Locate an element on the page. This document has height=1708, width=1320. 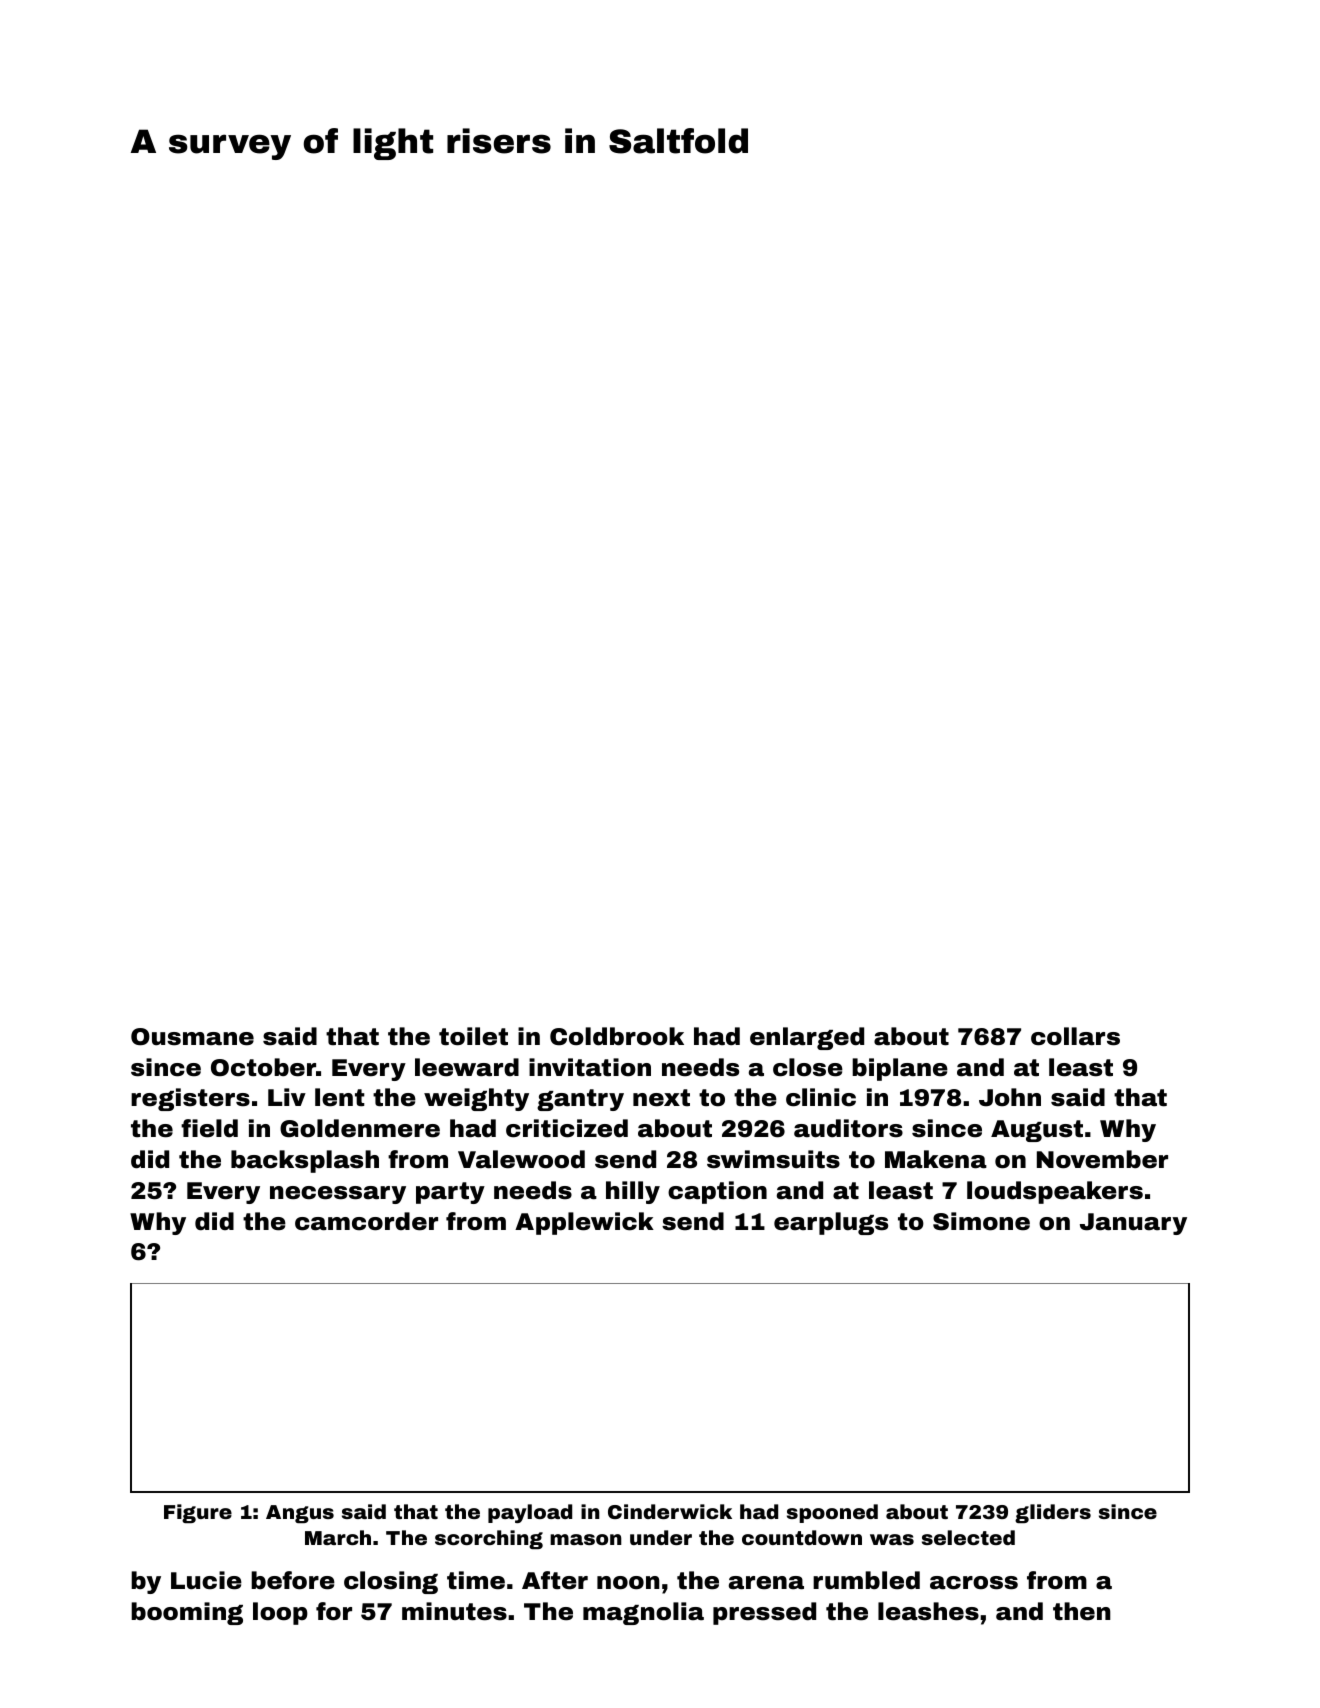
January is located at coordinates (1133, 1224).
